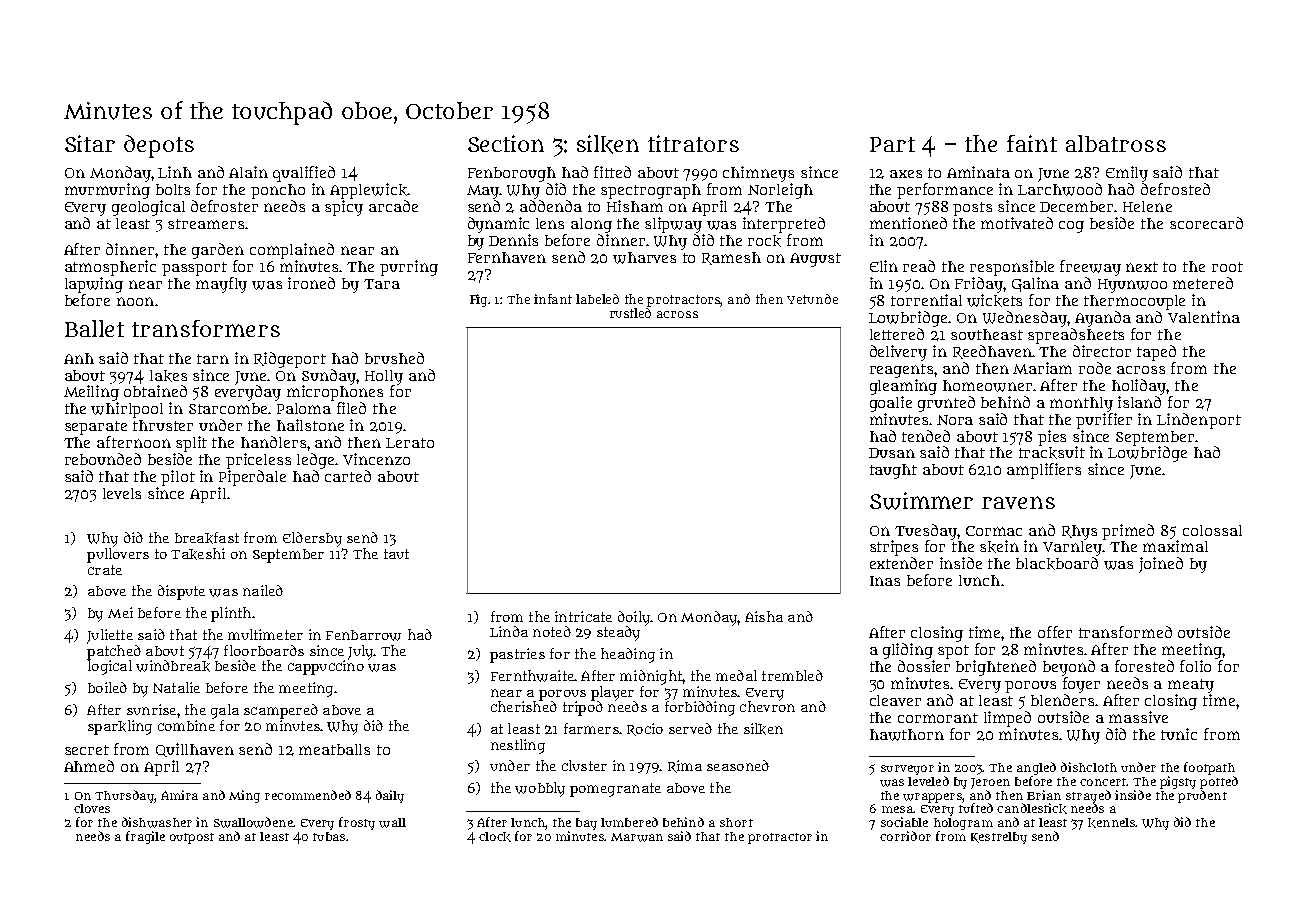 The image size is (1308, 924). What do you see at coordinates (1044, 471) in the screenshot?
I see `amplifiers` at bounding box center [1044, 471].
